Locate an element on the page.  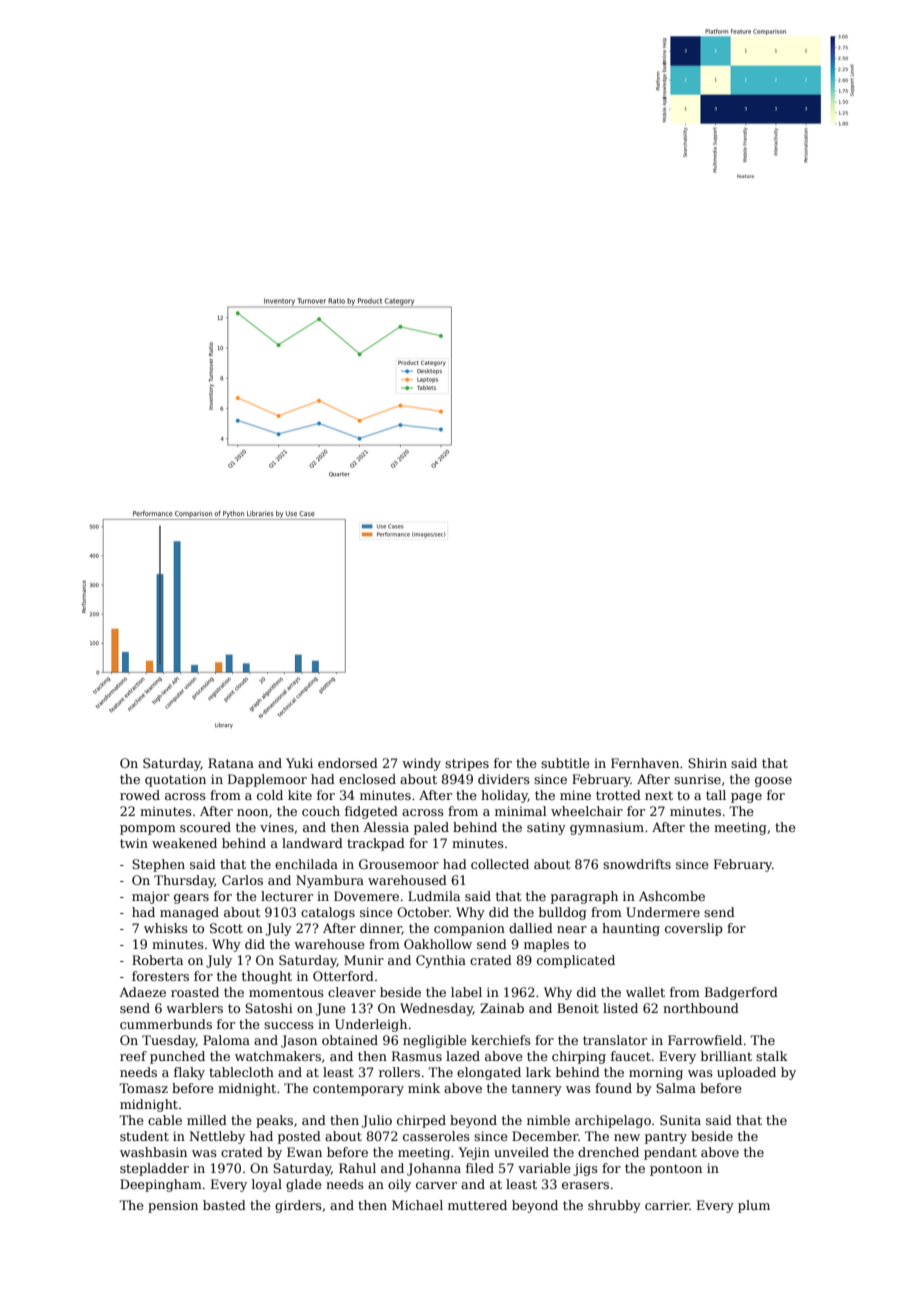
fidgeted is located at coordinates (371, 812).
